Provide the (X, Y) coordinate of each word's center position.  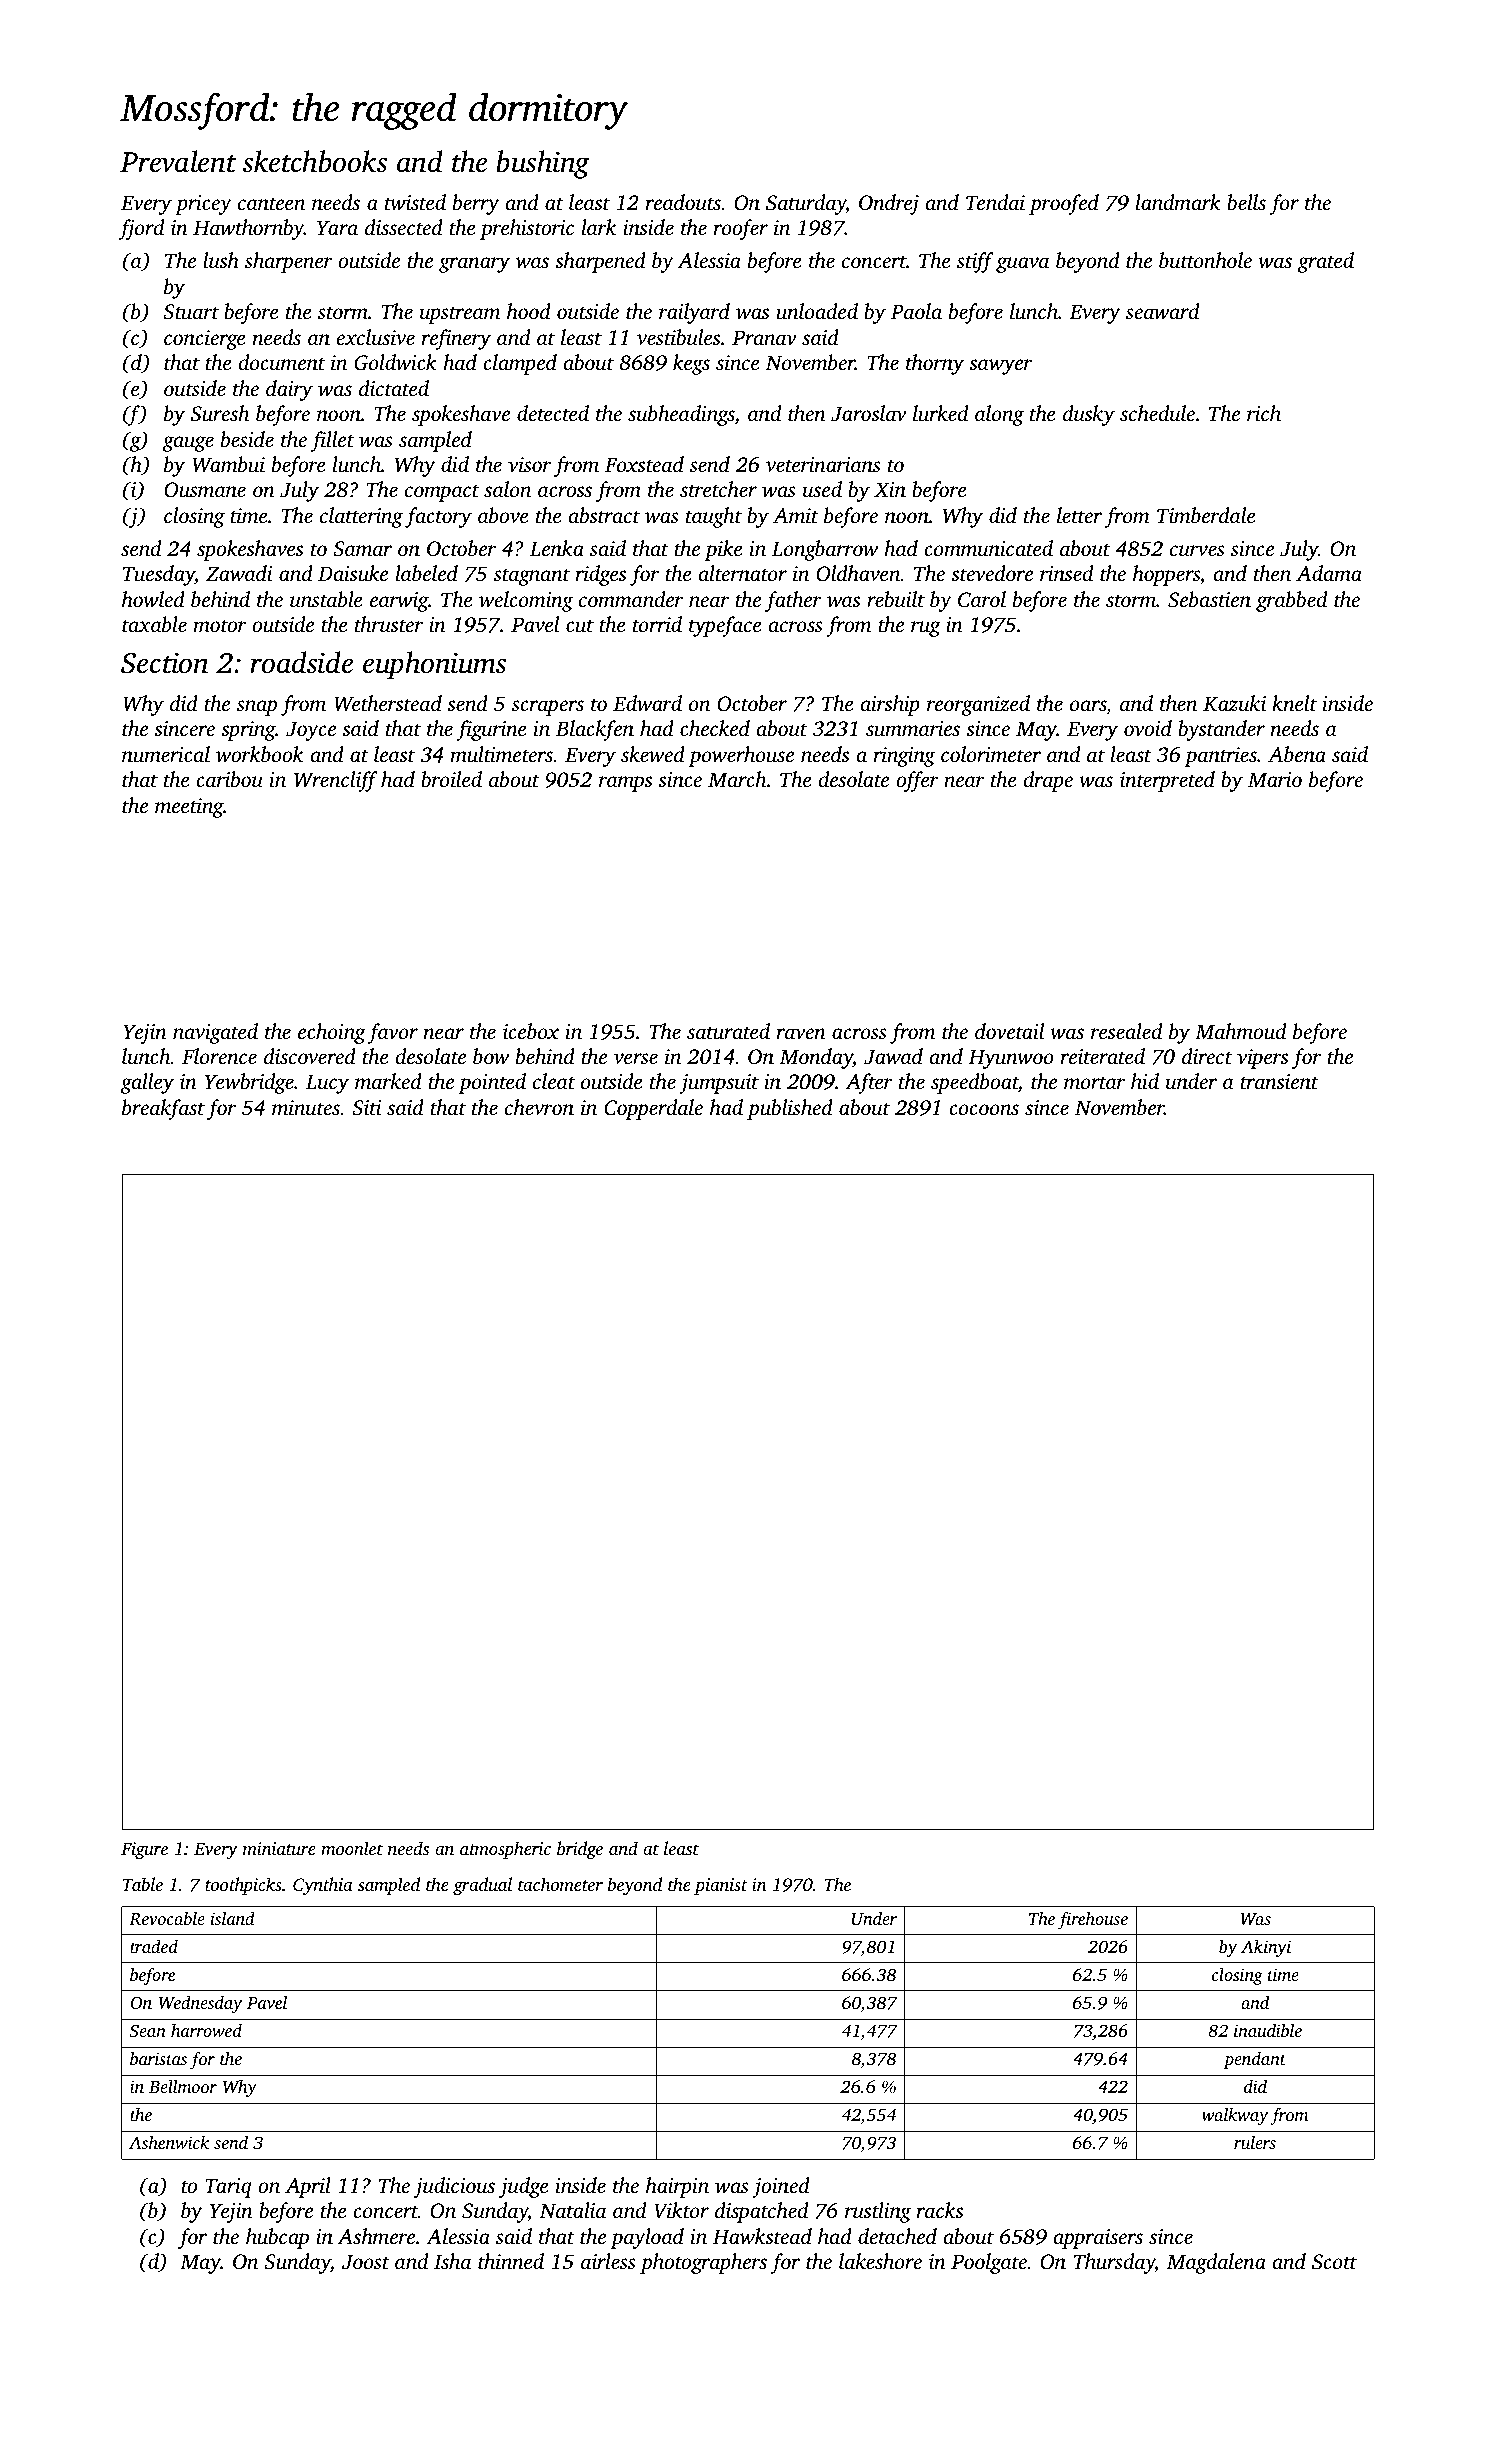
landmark (1178, 202)
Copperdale (653, 1109)
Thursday (1114, 2263)
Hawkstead (762, 2236)
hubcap (277, 2238)
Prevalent (178, 161)
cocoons (984, 1109)
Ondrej (889, 204)
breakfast (163, 1109)
